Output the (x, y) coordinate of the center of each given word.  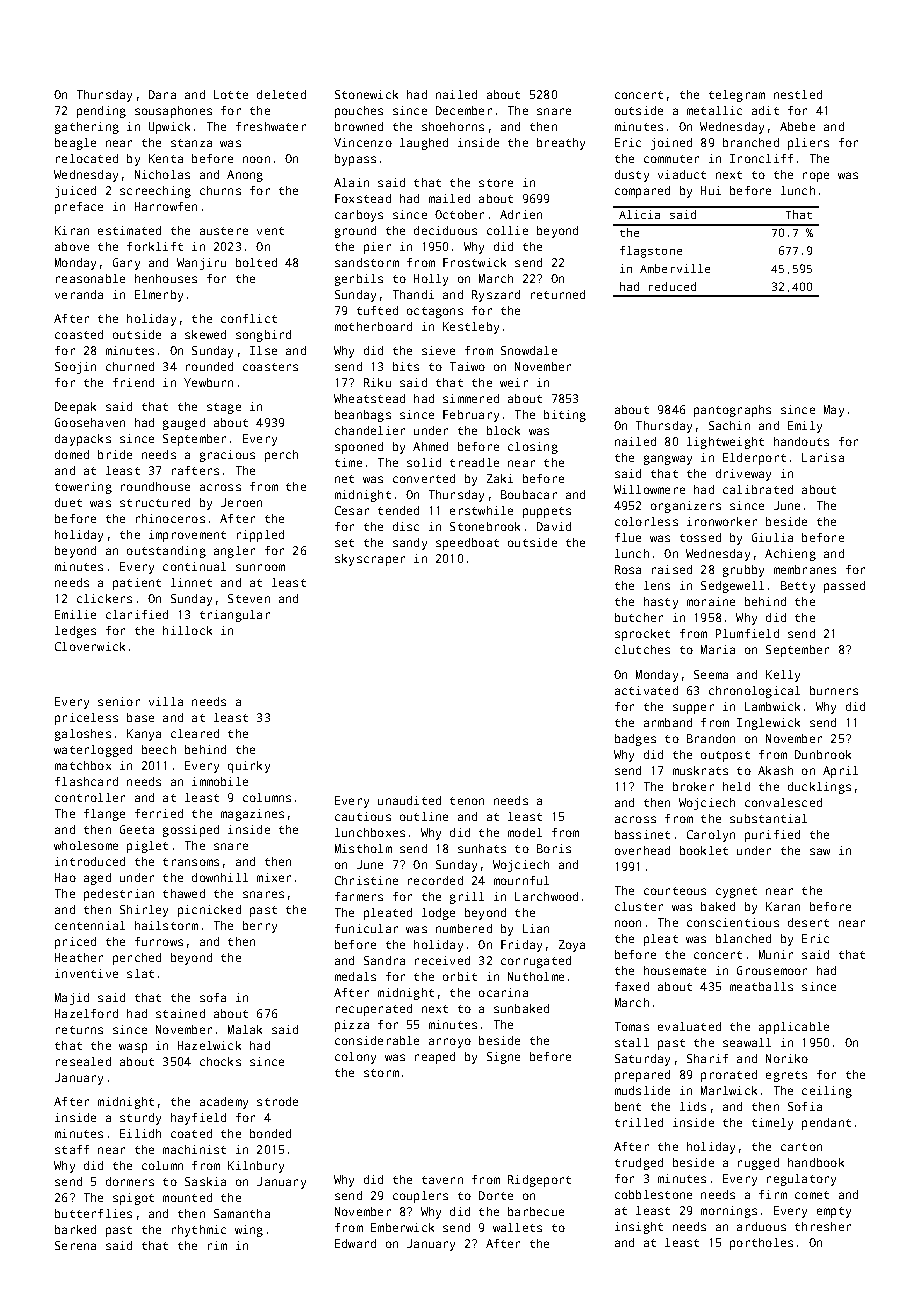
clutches (642, 649)
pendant (826, 1124)
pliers (808, 144)
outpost (725, 756)
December (464, 110)
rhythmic (199, 1231)
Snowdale (529, 350)
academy (224, 1103)
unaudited (409, 800)
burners (834, 690)
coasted (79, 334)
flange (104, 815)
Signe (503, 1058)
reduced (672, 286)
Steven (249, 598)
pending (101, 112)
